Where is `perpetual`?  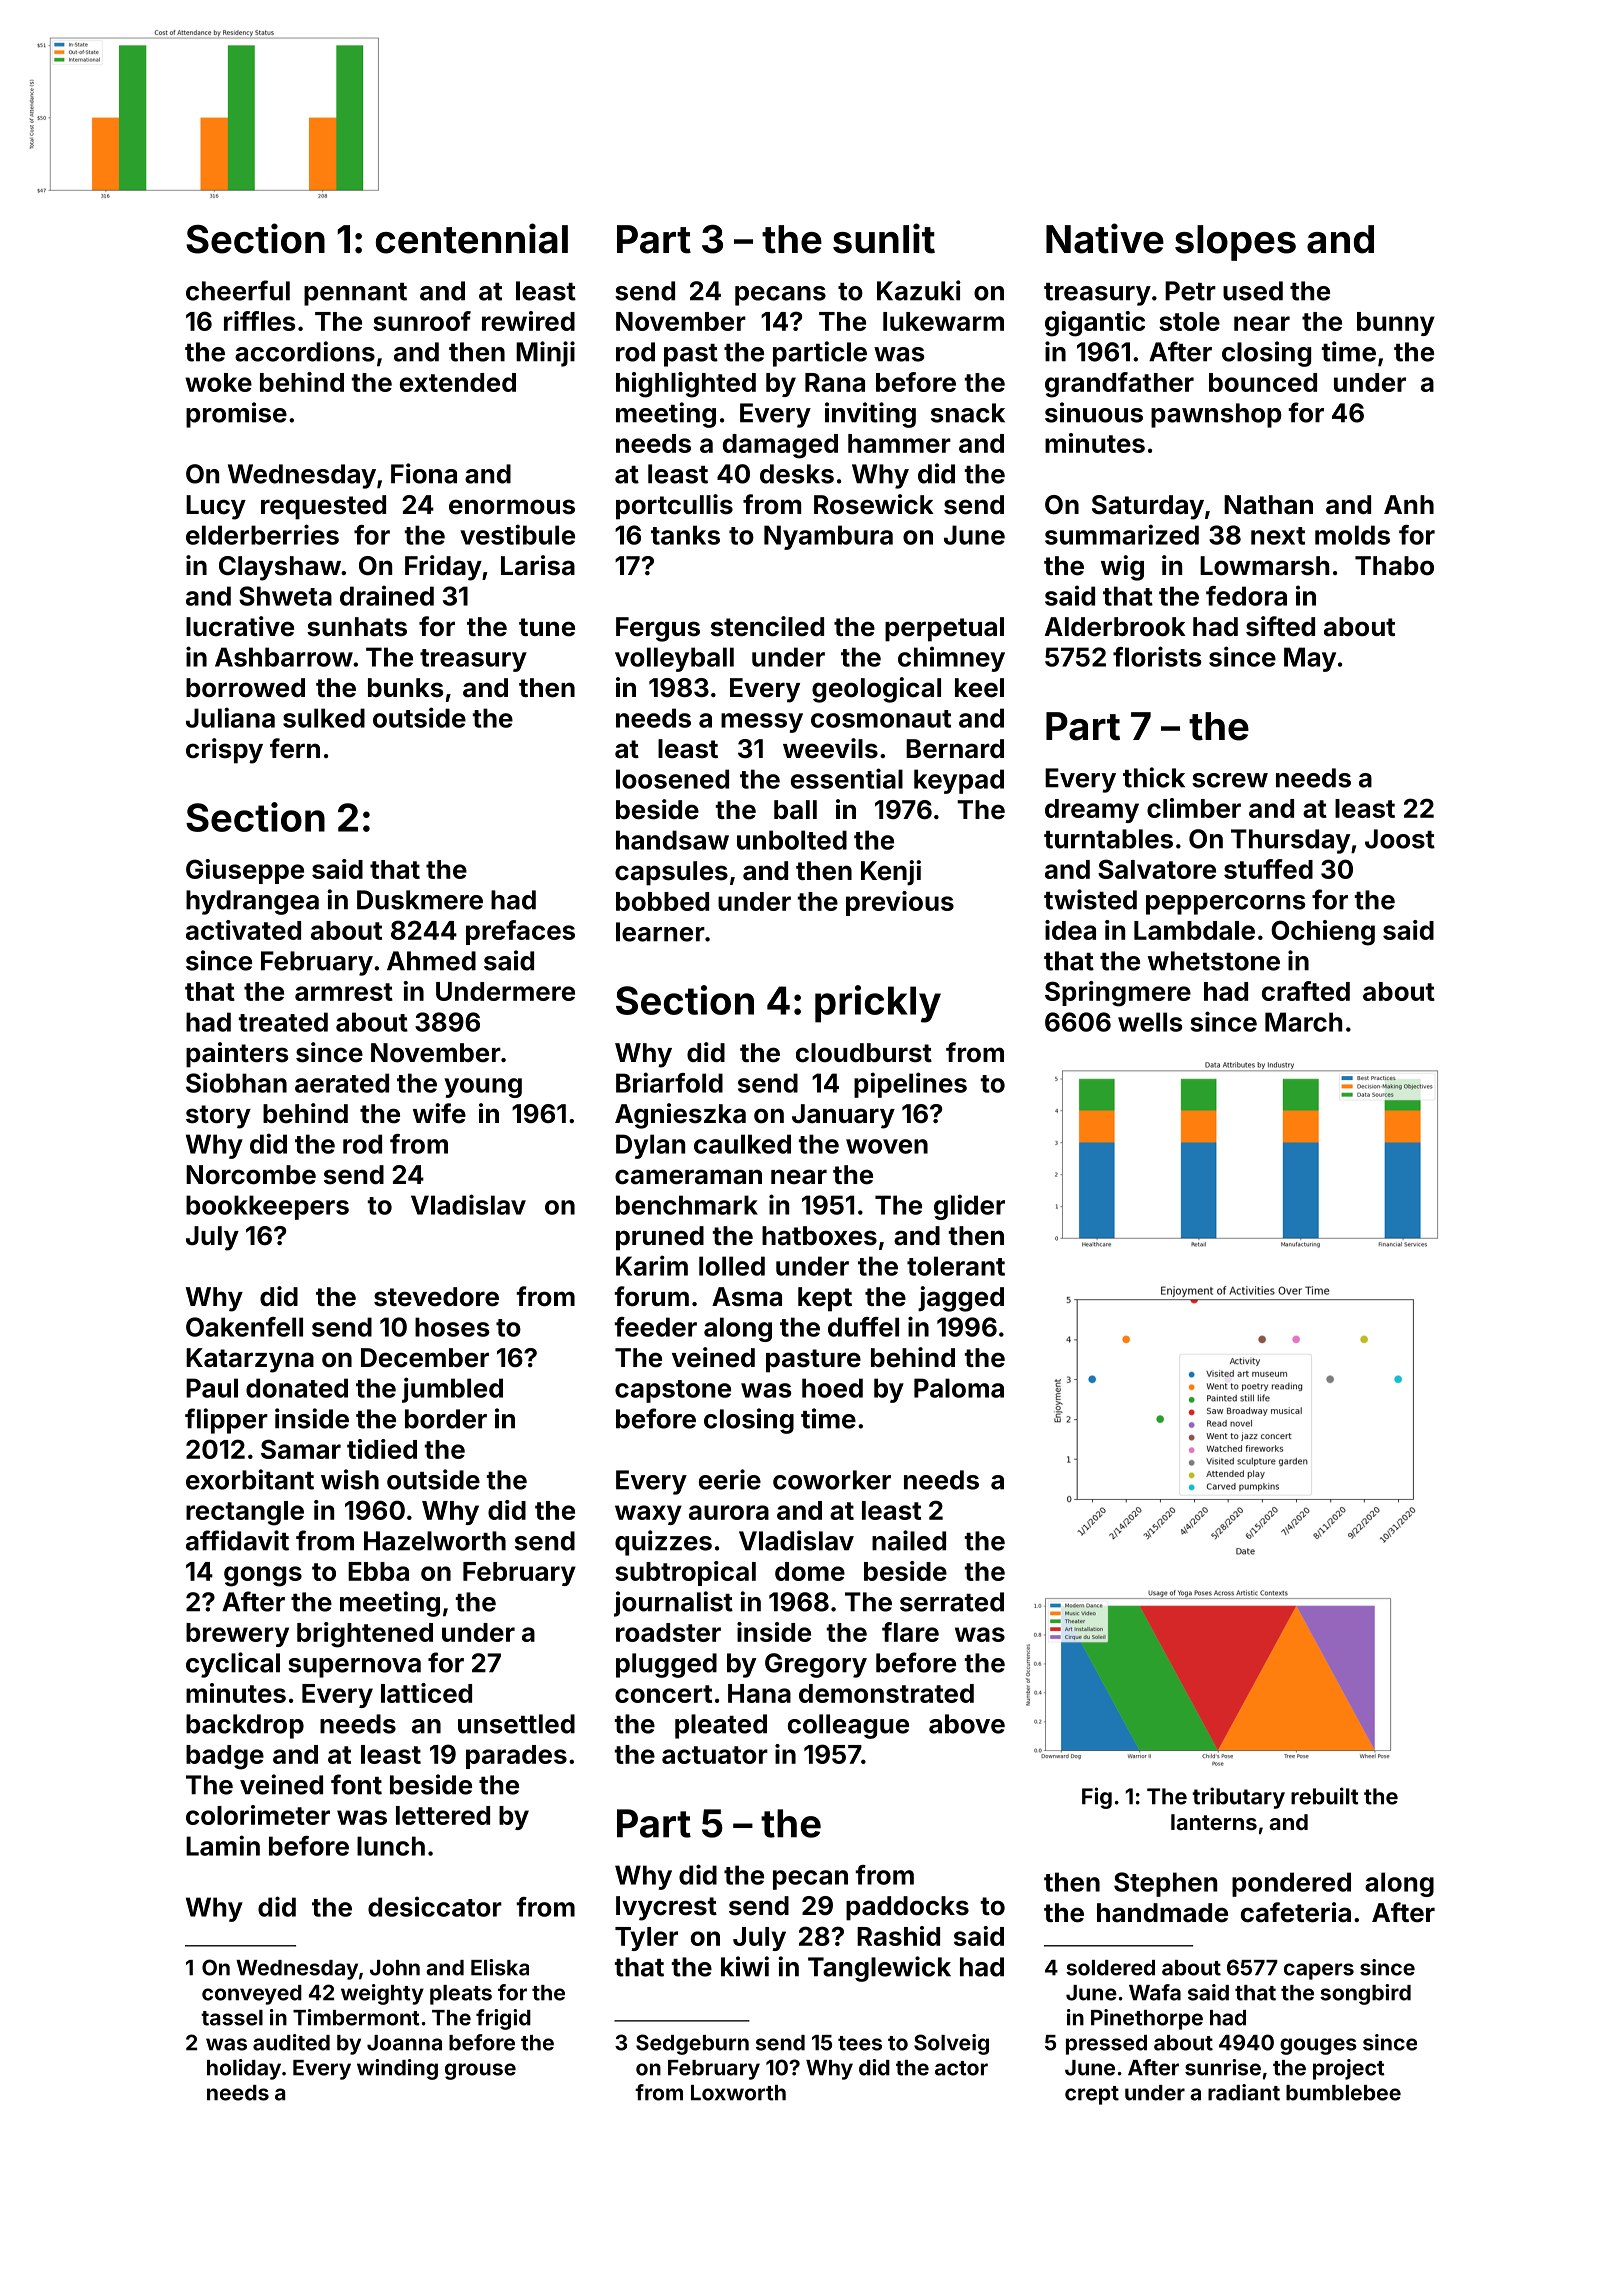 perpetual is located at coordinates (944, 629).
